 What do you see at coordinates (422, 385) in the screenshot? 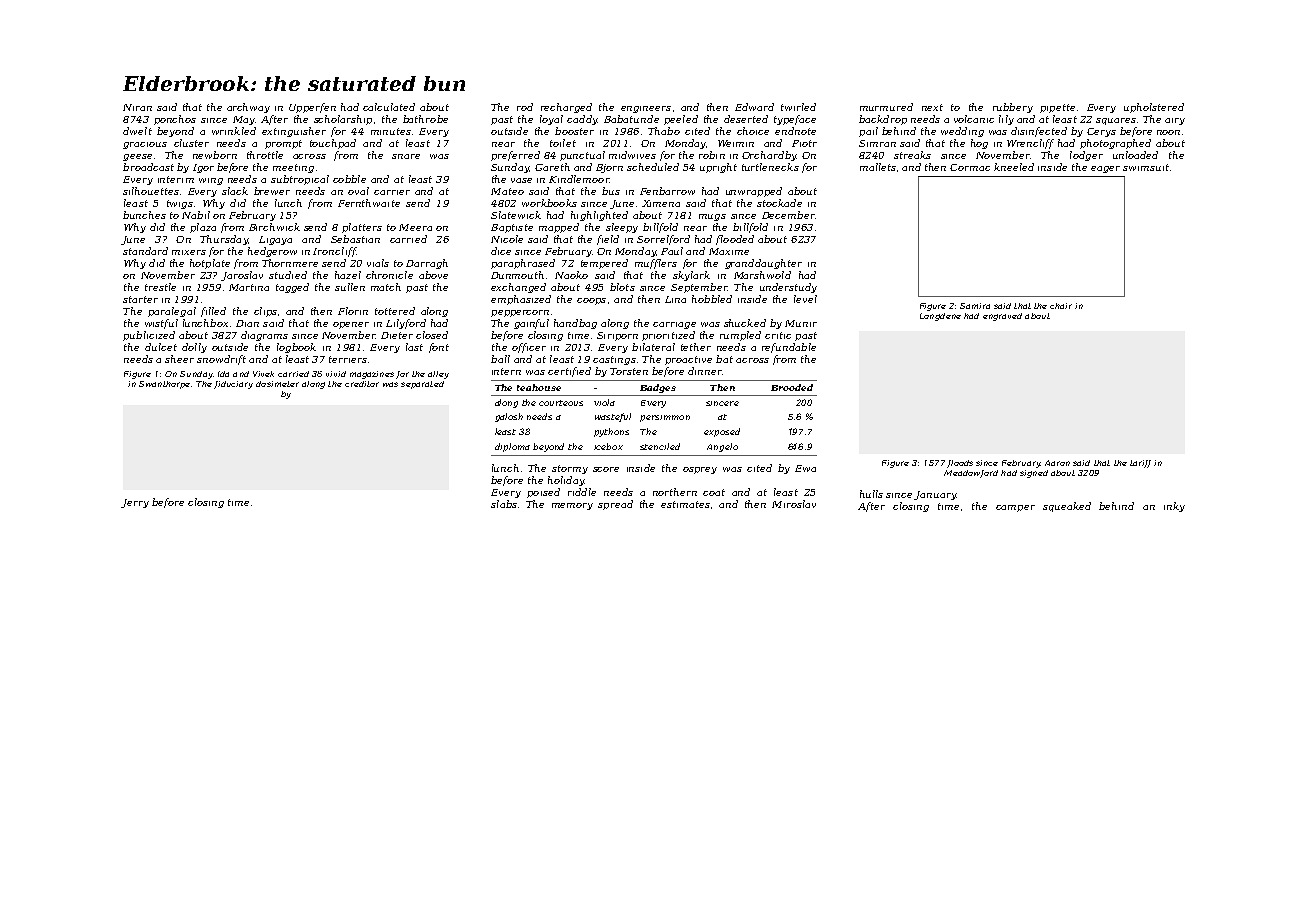
I see `separated` at bounding box center [422, 385].
